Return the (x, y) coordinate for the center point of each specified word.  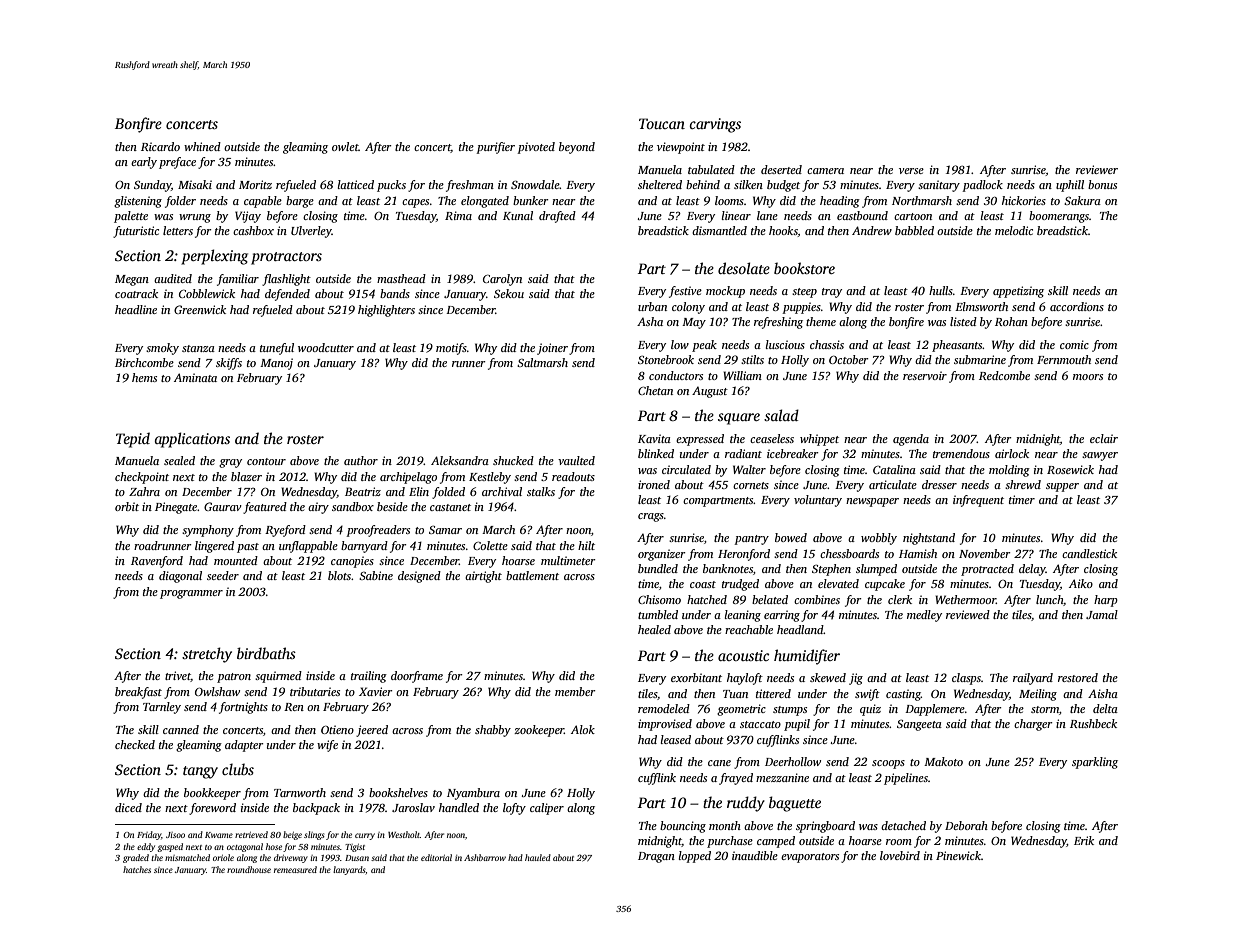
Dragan (656, 857)
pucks (391, 186)
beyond (577, 148)
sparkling (1095, 763)
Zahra (144, 491)
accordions (1077, 306)
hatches (137, 869)
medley (924, 616)
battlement (532, 575)
